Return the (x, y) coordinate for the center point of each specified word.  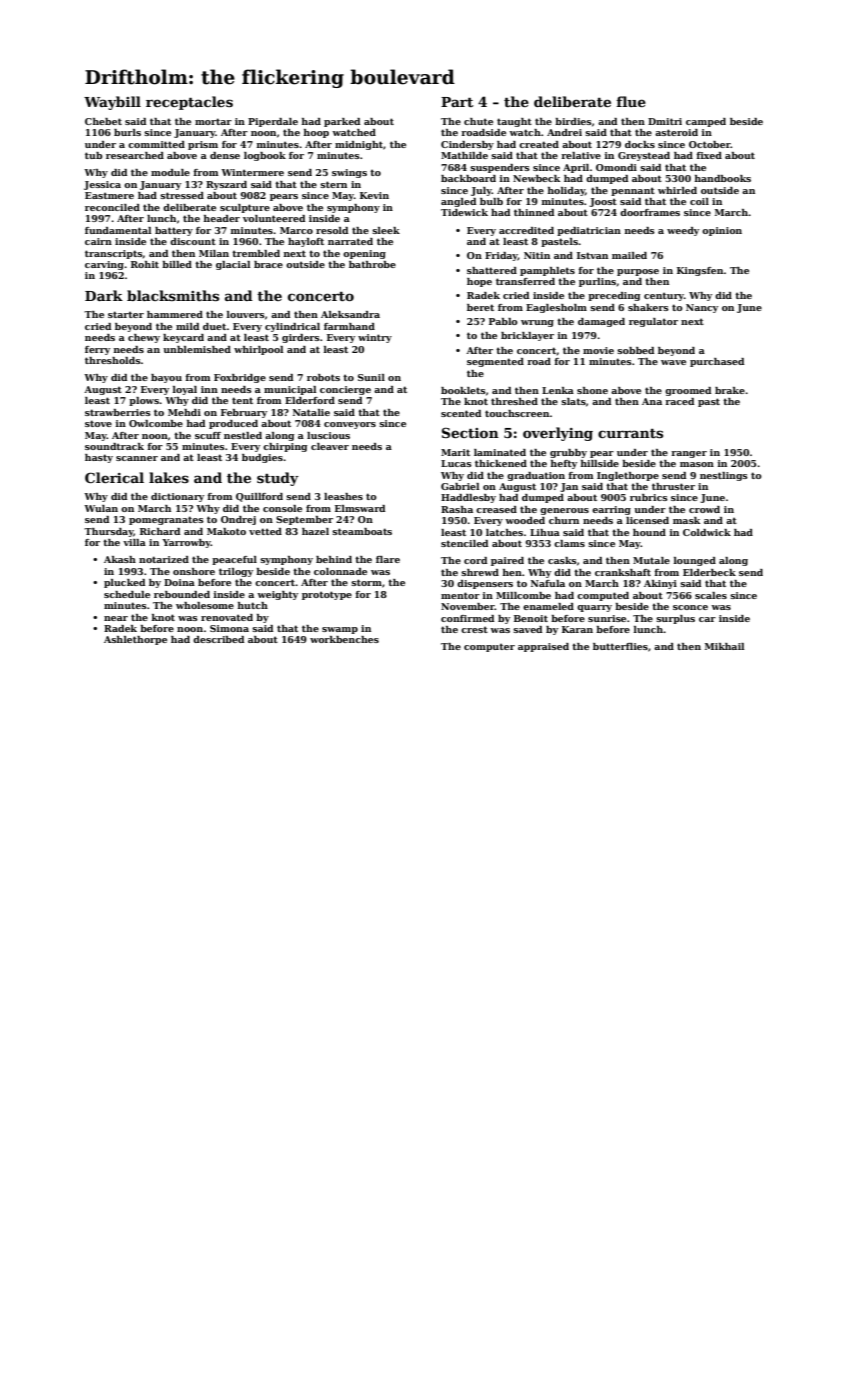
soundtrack (114, 446)
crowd (704, 509)
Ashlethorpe (135, 640)
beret (480, 307)
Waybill (112, 103)
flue (631, 101)
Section (470, 432)
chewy (144, 338)
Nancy (702, 308)
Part (457, 102)
